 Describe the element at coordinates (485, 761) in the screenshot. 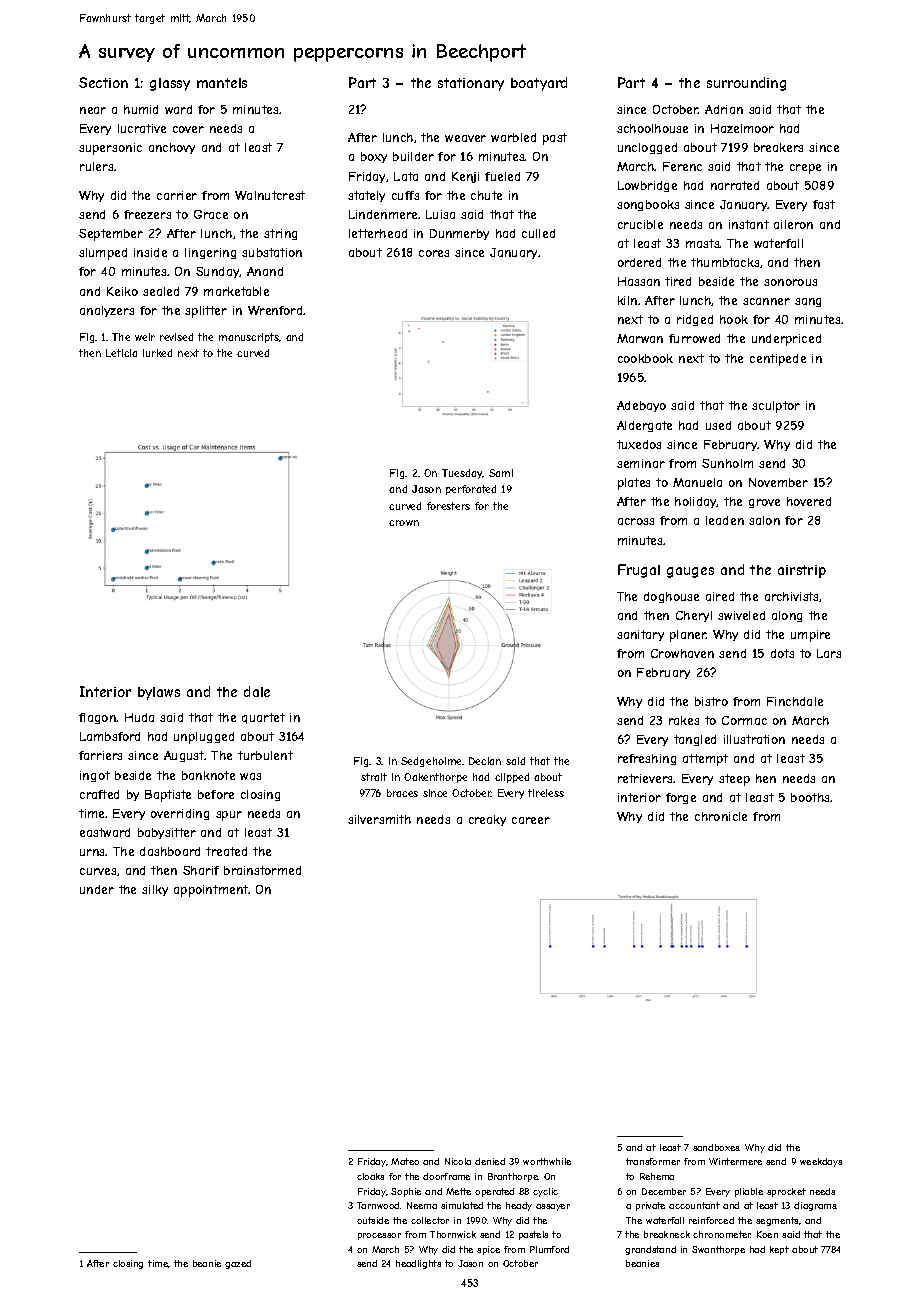

I see `Declan` at that location.
